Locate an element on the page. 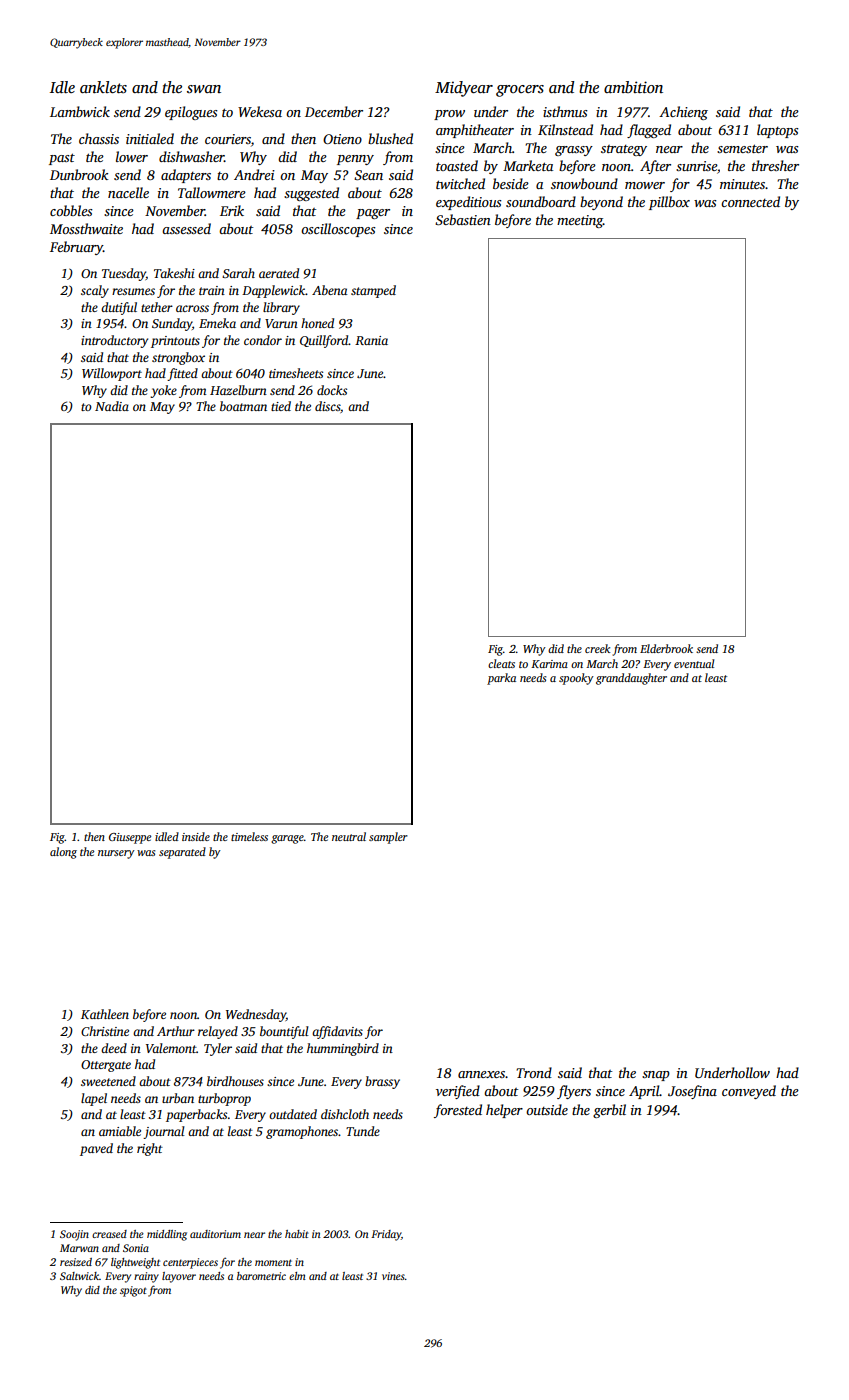  eventual is located at coordinates (694, 663).
